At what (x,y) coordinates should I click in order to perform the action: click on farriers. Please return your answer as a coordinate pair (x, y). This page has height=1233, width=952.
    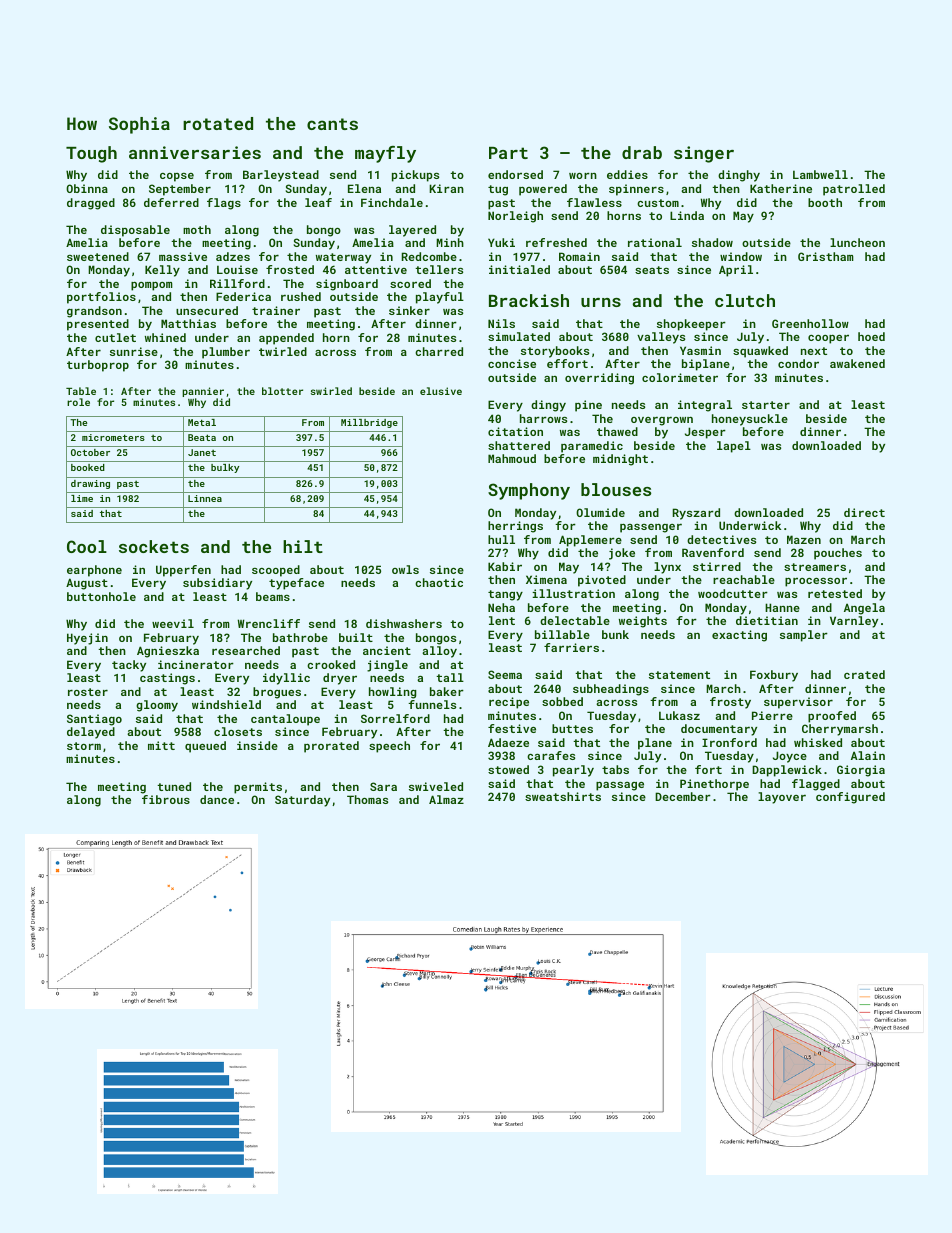
    Looking at the image, I should click on (571, 647).
